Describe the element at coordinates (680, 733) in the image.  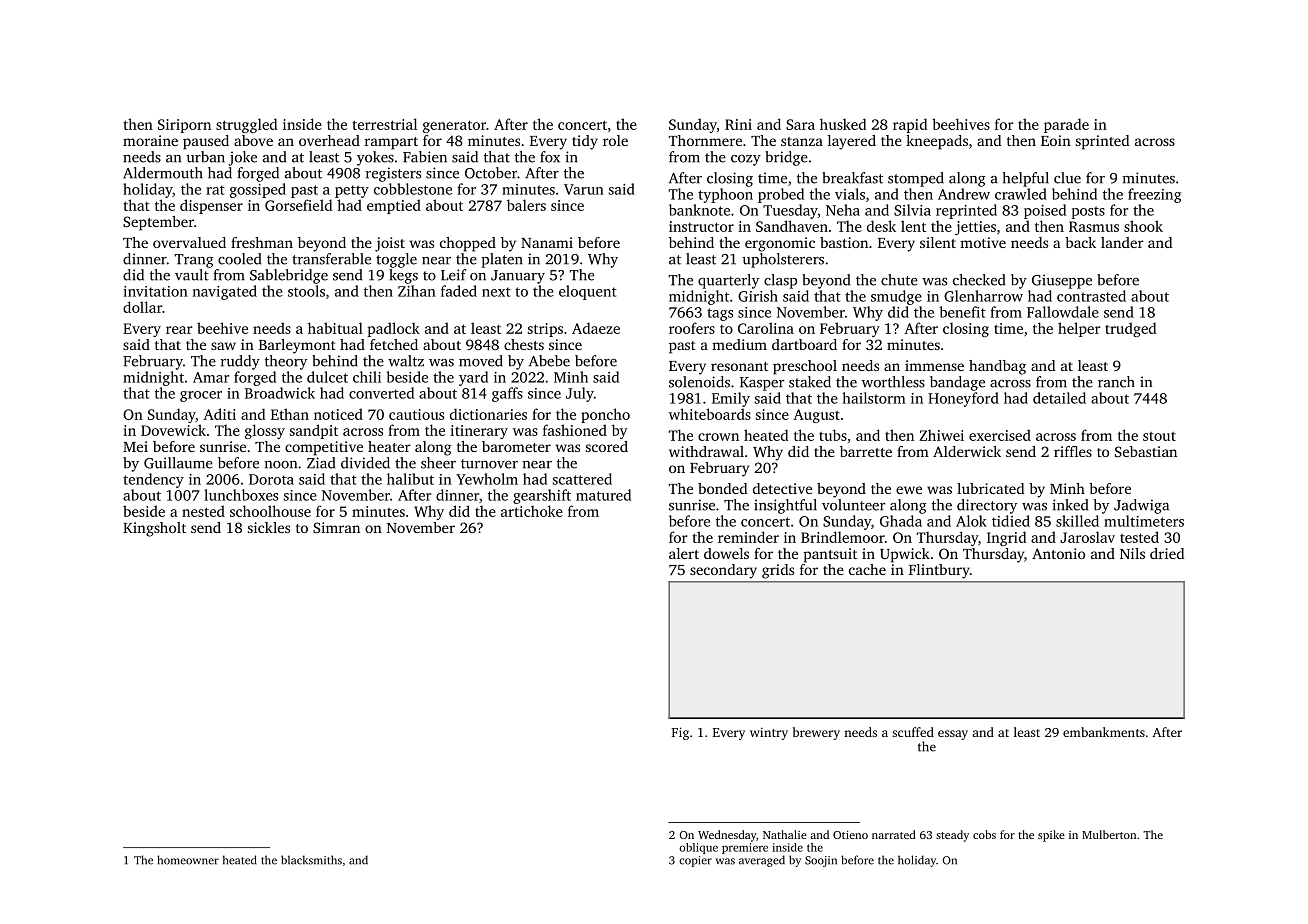
I see `Fig` at that location.
